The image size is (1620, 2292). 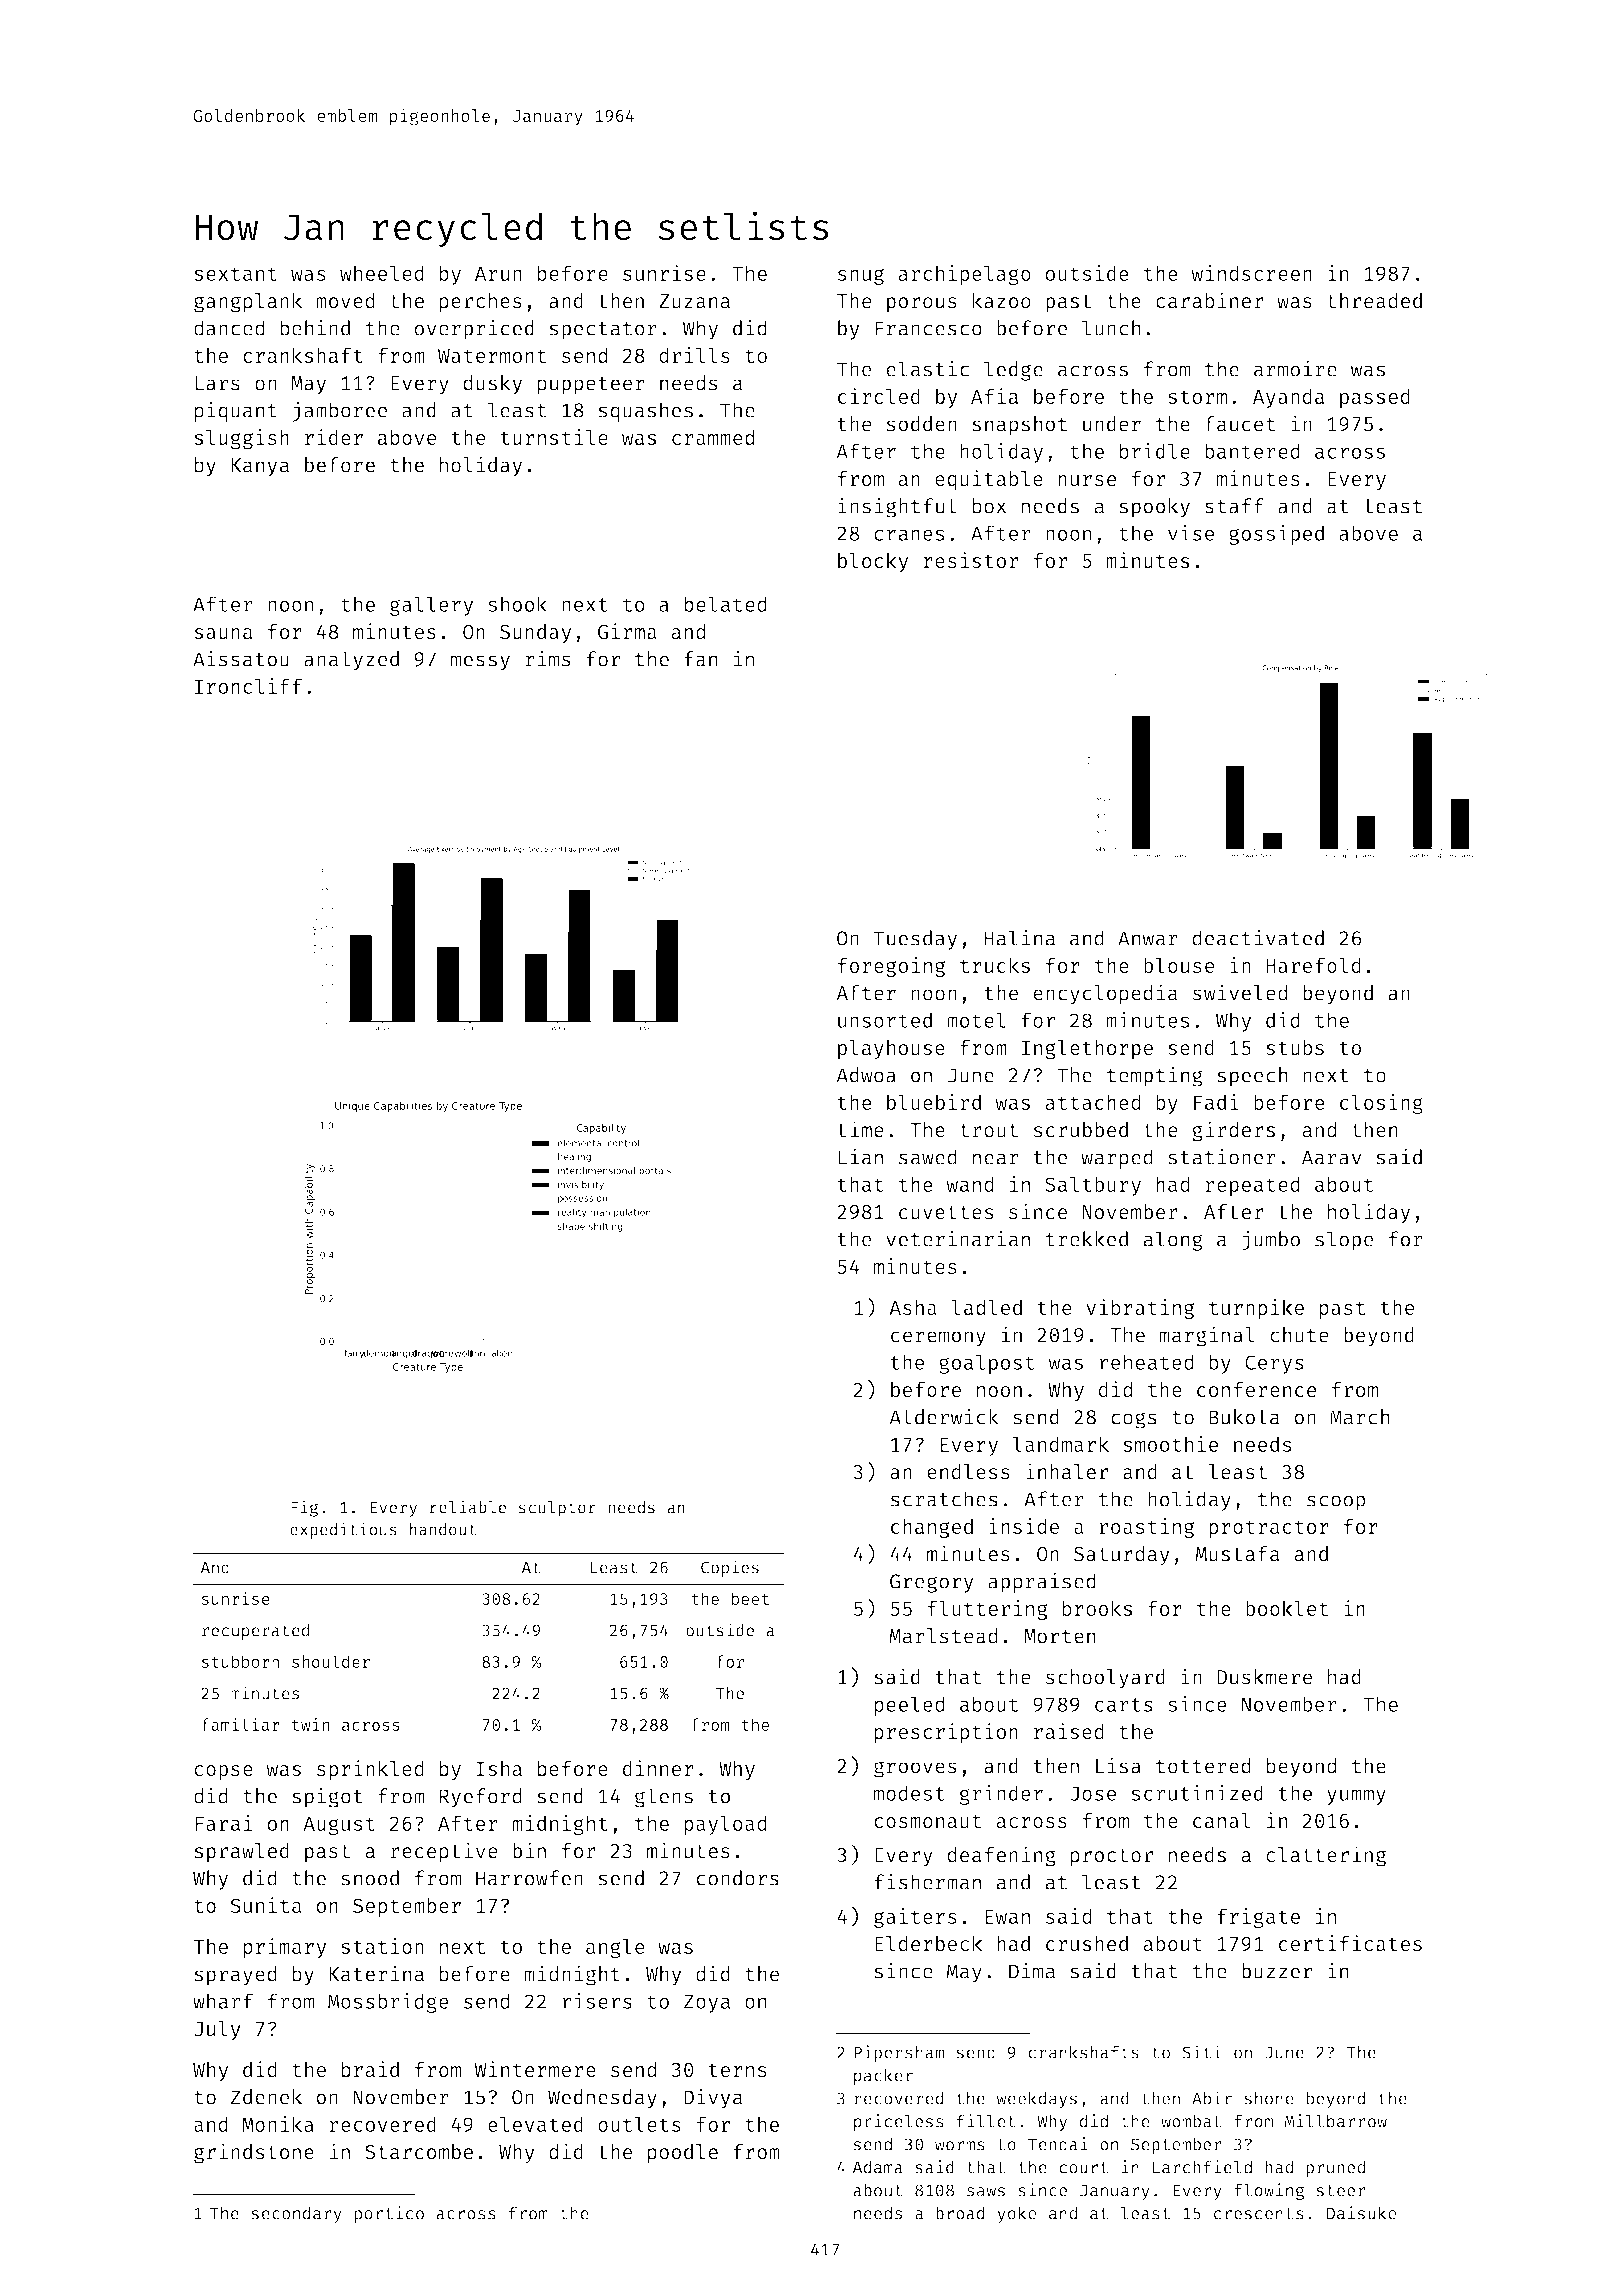 What do you see at coordinates (861, 277) in the page?
I see `snug` at bounding box center [861, 277].
